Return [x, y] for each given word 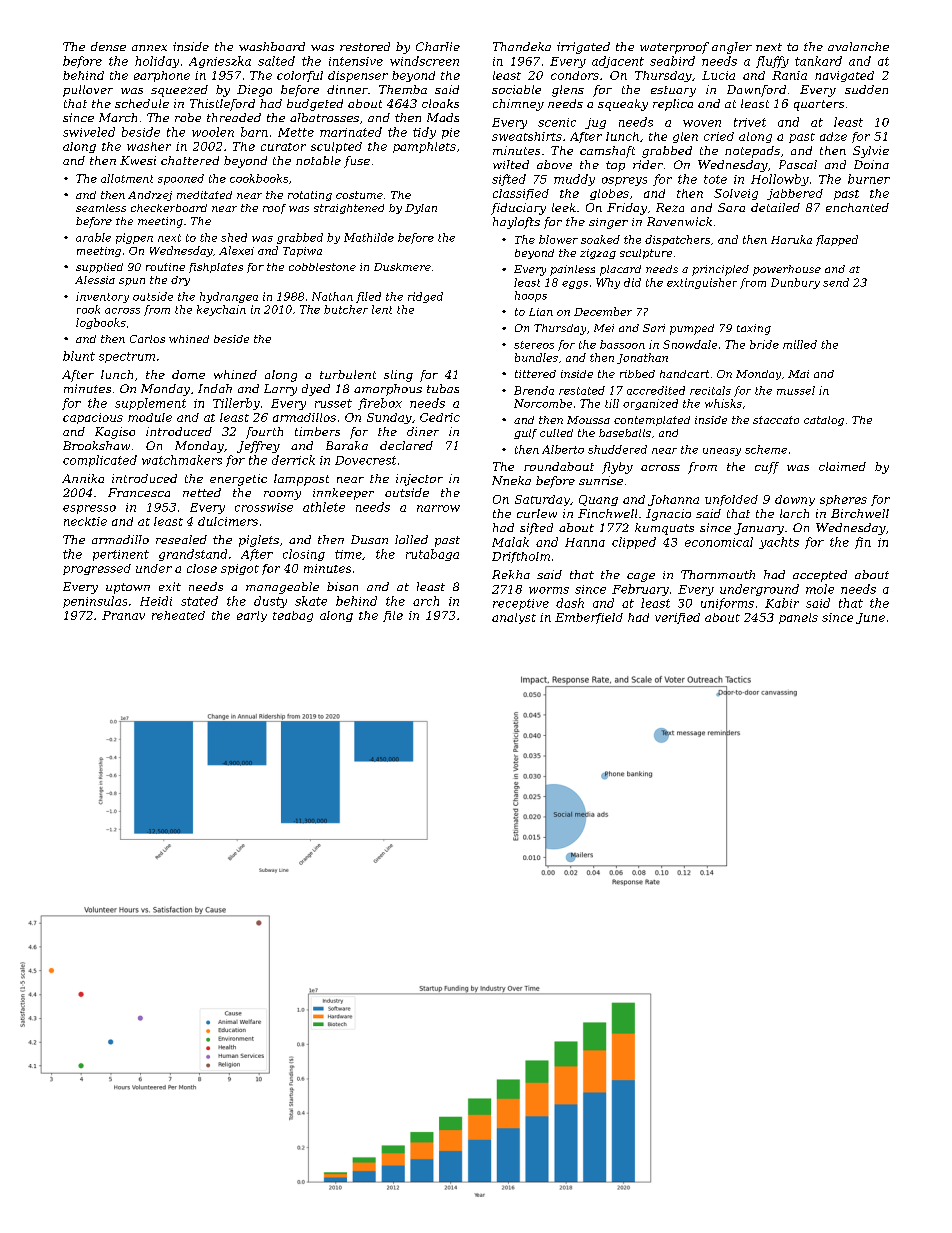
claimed [842, 466]
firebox [380, 404]
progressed [97, 569]
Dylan [421, 209]
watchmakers [182, 460]
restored [365, 46]
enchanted [857, 207]
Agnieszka [220, 62]
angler [732, 48]
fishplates [216, 268]
